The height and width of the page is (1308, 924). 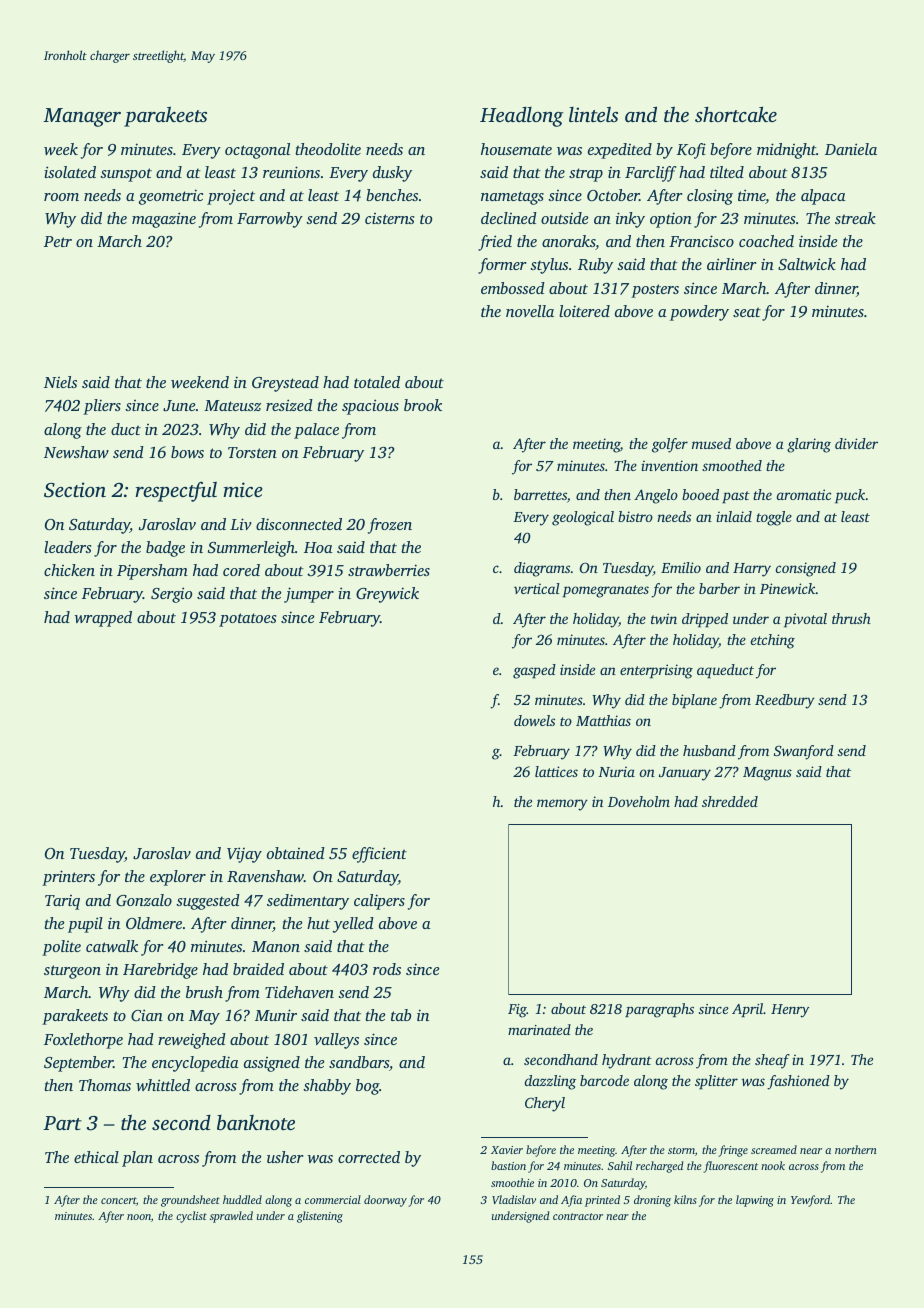 I want to click on Emilio, so click(x=681, y=567).
